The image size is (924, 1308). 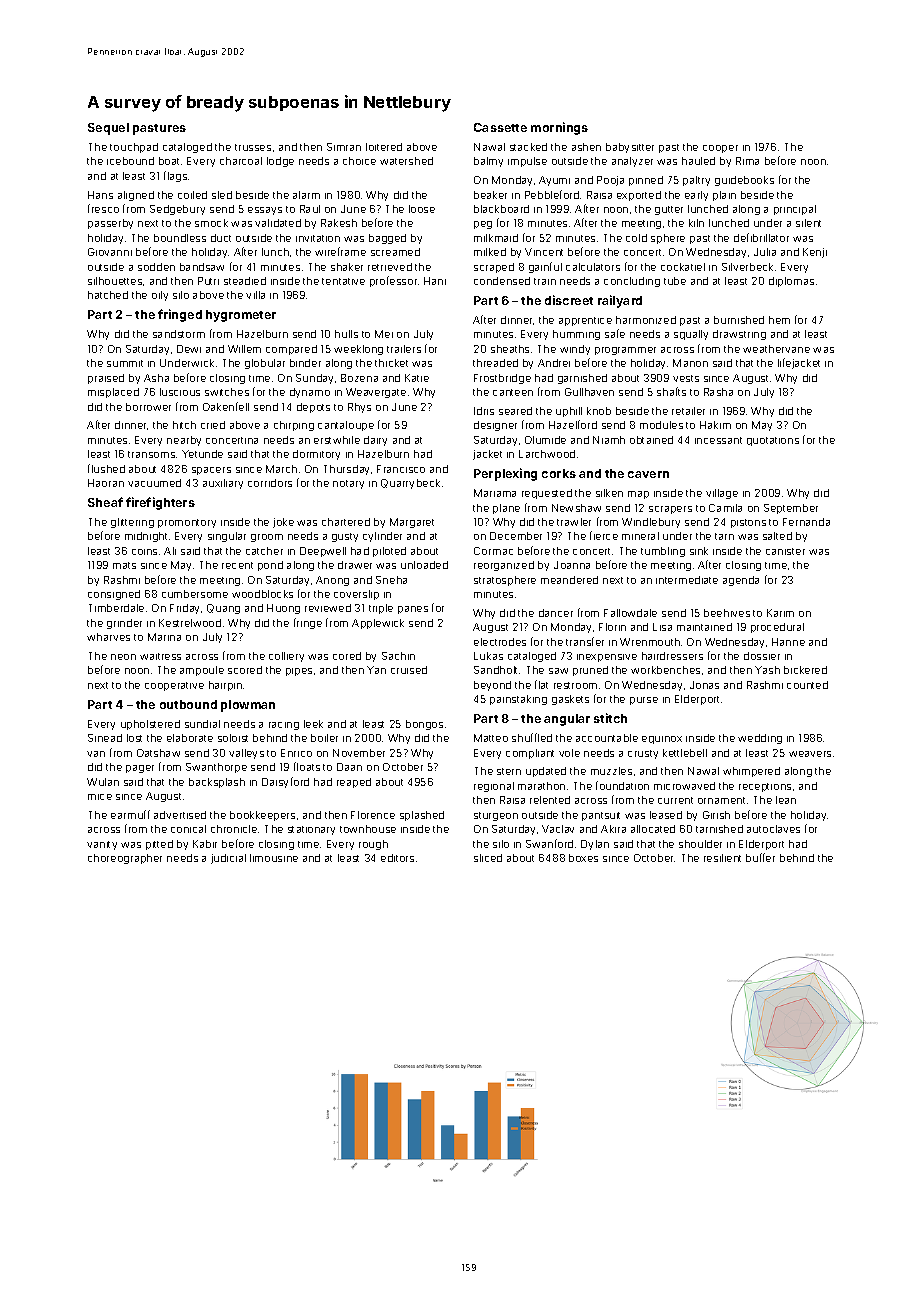 What do you see at coordinates (632, 162) in the page?
I see `analyzer` at bounding box center [632, 162].
